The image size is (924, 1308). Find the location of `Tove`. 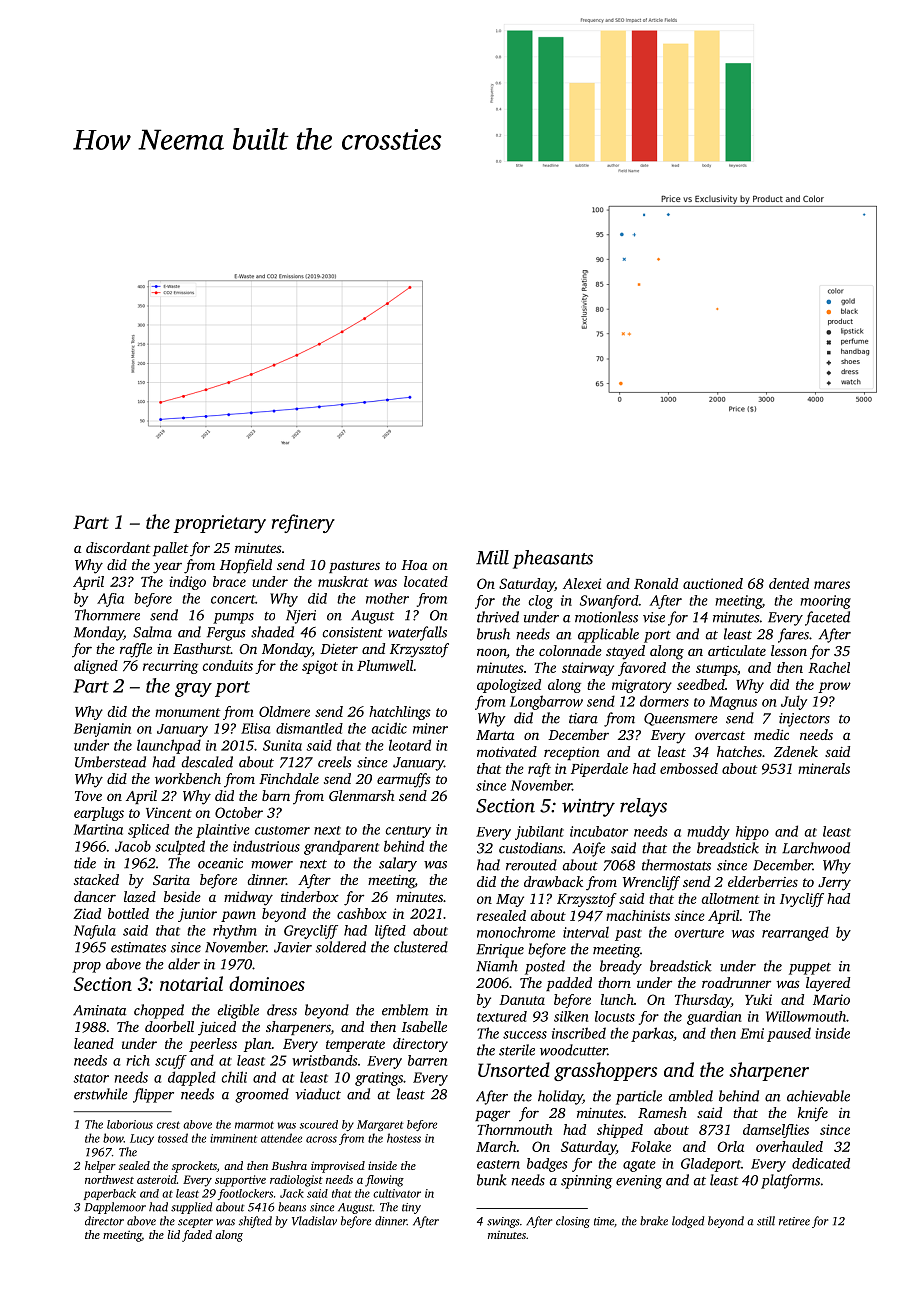

Tove is located at coordinates (88, 796).
